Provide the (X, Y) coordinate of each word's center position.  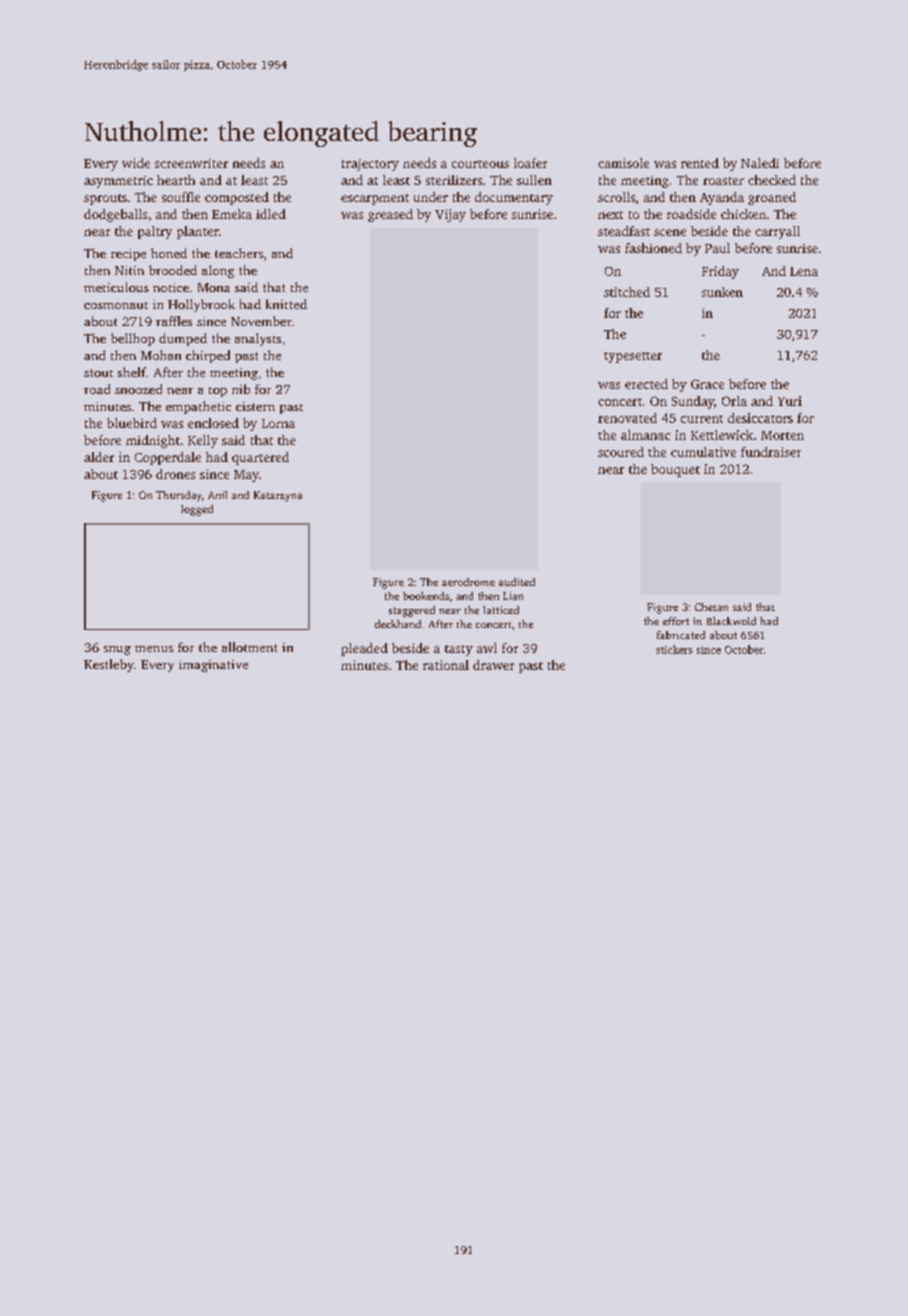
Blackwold (731, 621)
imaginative (213, 666)
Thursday (178, 496)
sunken (722, 292)
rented (700, 163)
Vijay (450, 215)
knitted (286, 304)
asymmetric (118, 182)
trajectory (370, 165)
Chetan (711, 607)
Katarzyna (278, 496)
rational (446, 665)
